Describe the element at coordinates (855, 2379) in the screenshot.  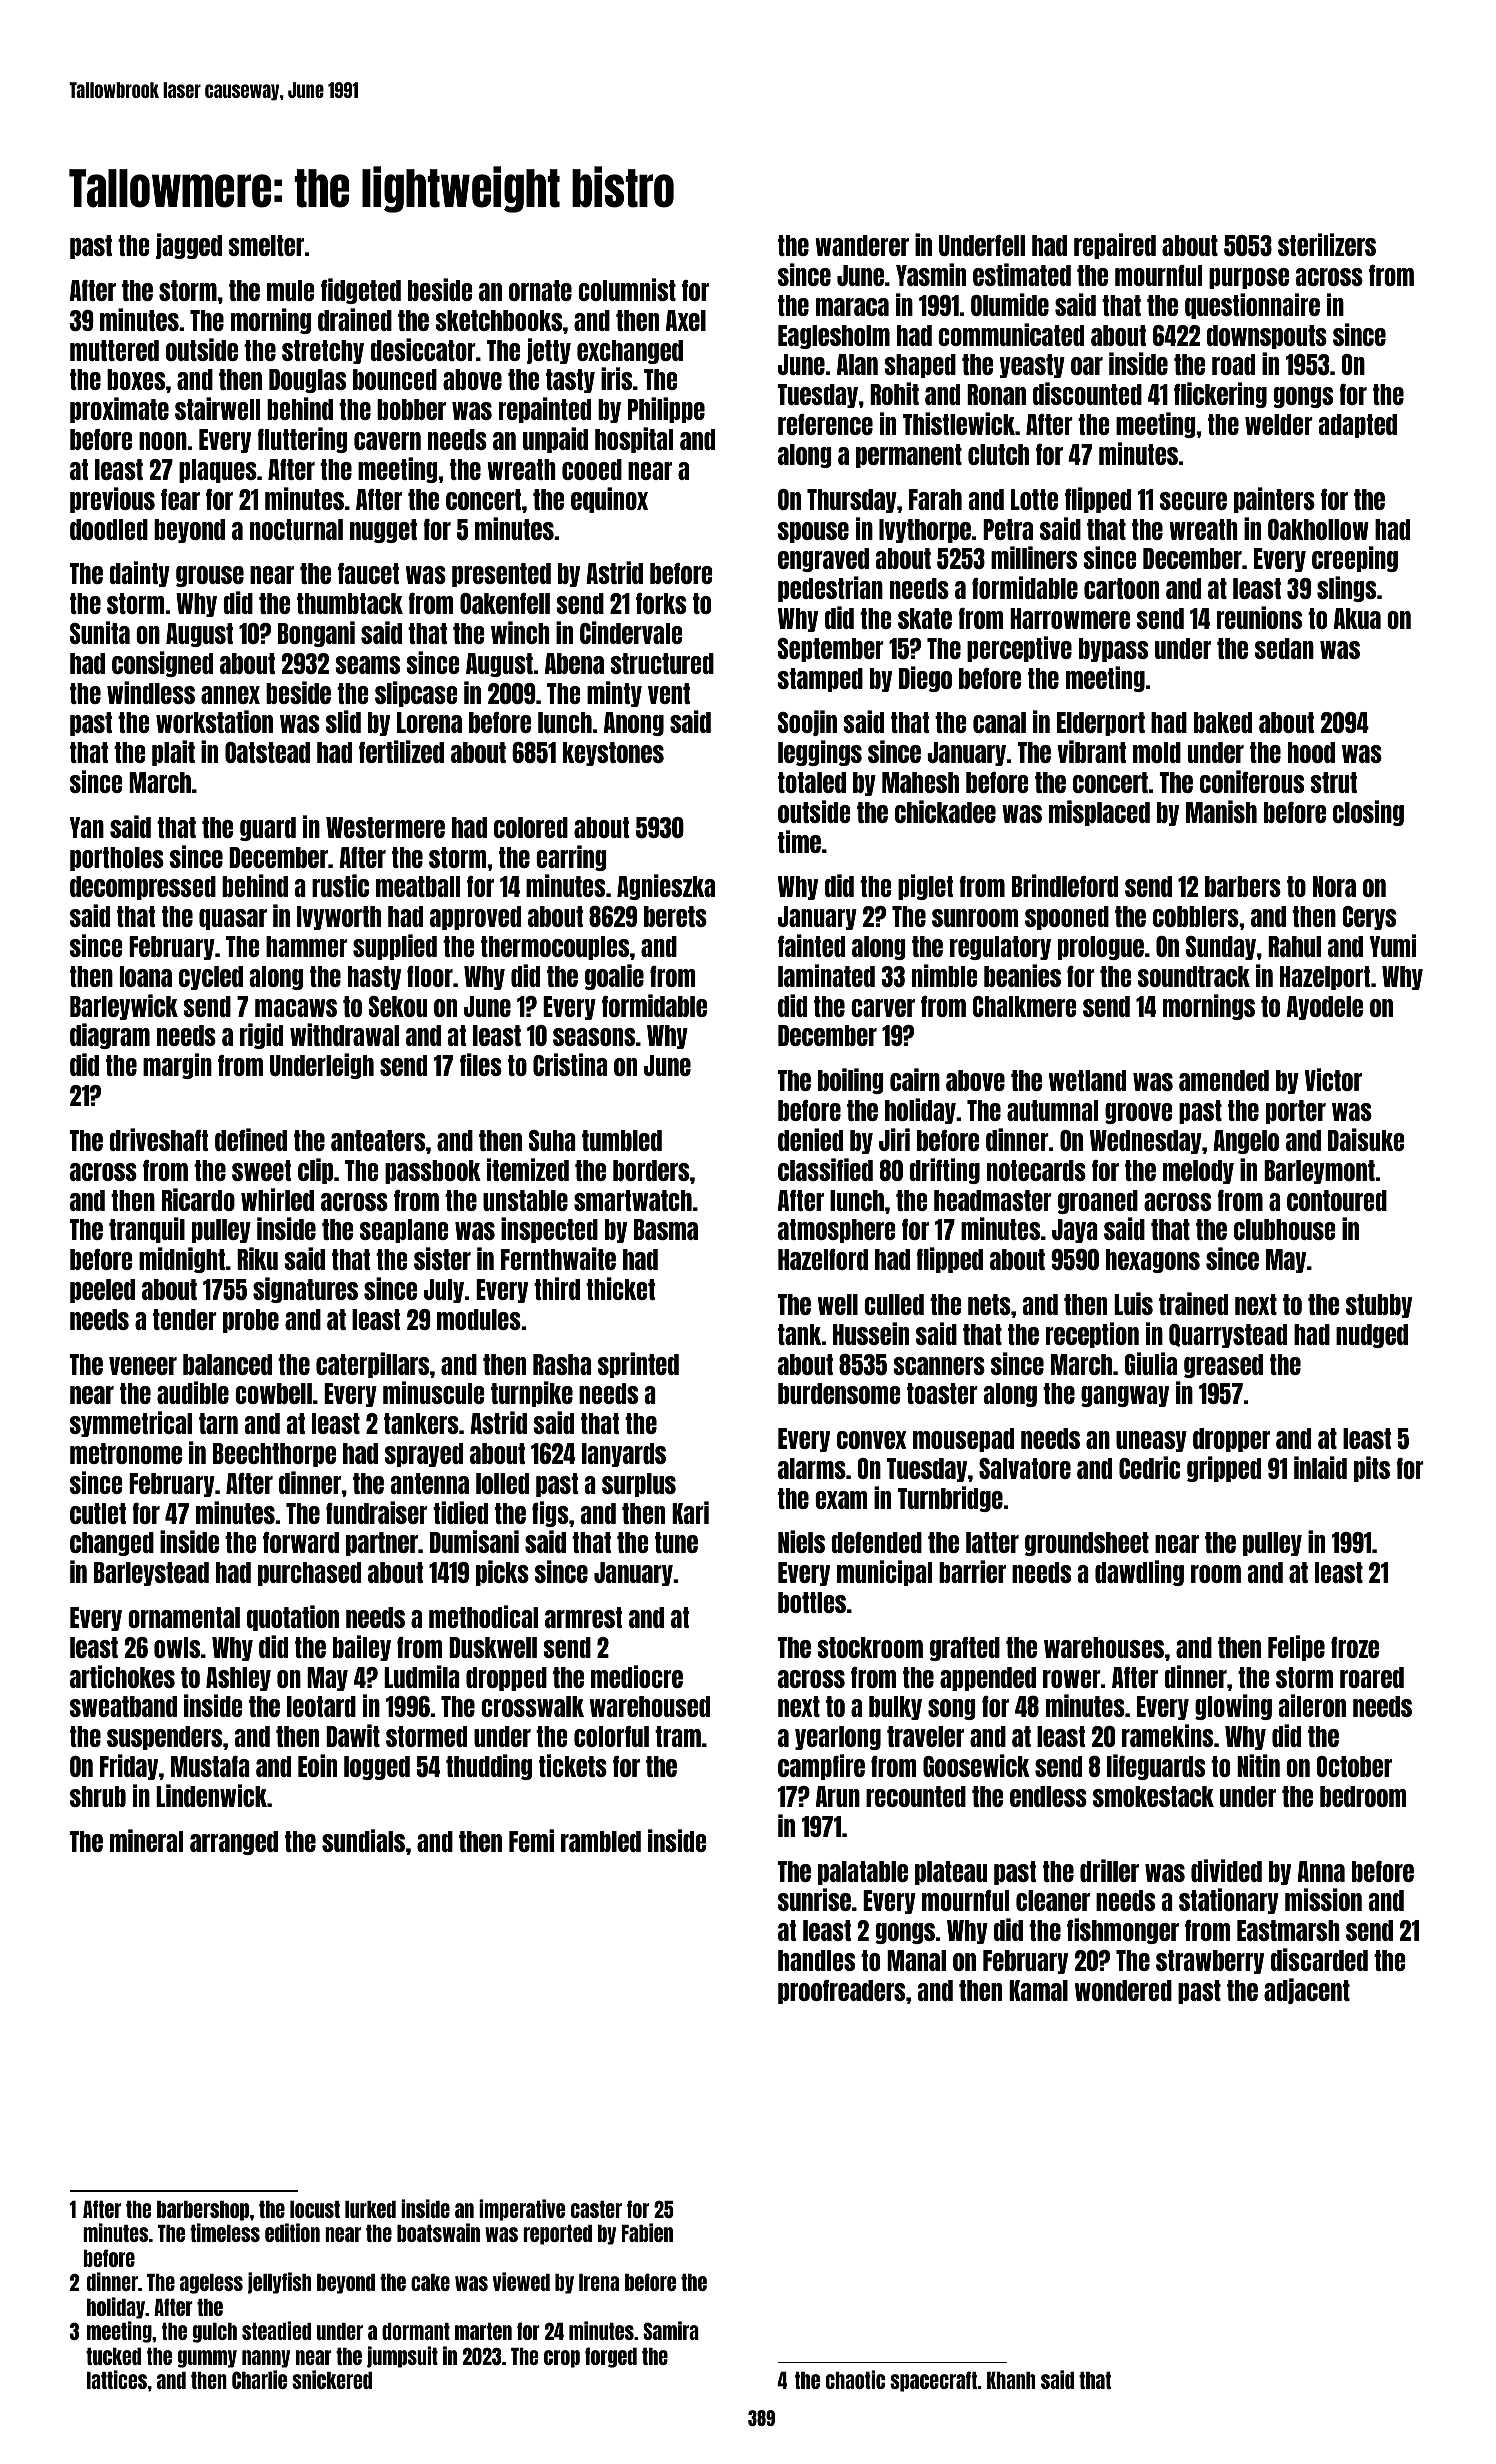
I see `chaotic` at that location.
